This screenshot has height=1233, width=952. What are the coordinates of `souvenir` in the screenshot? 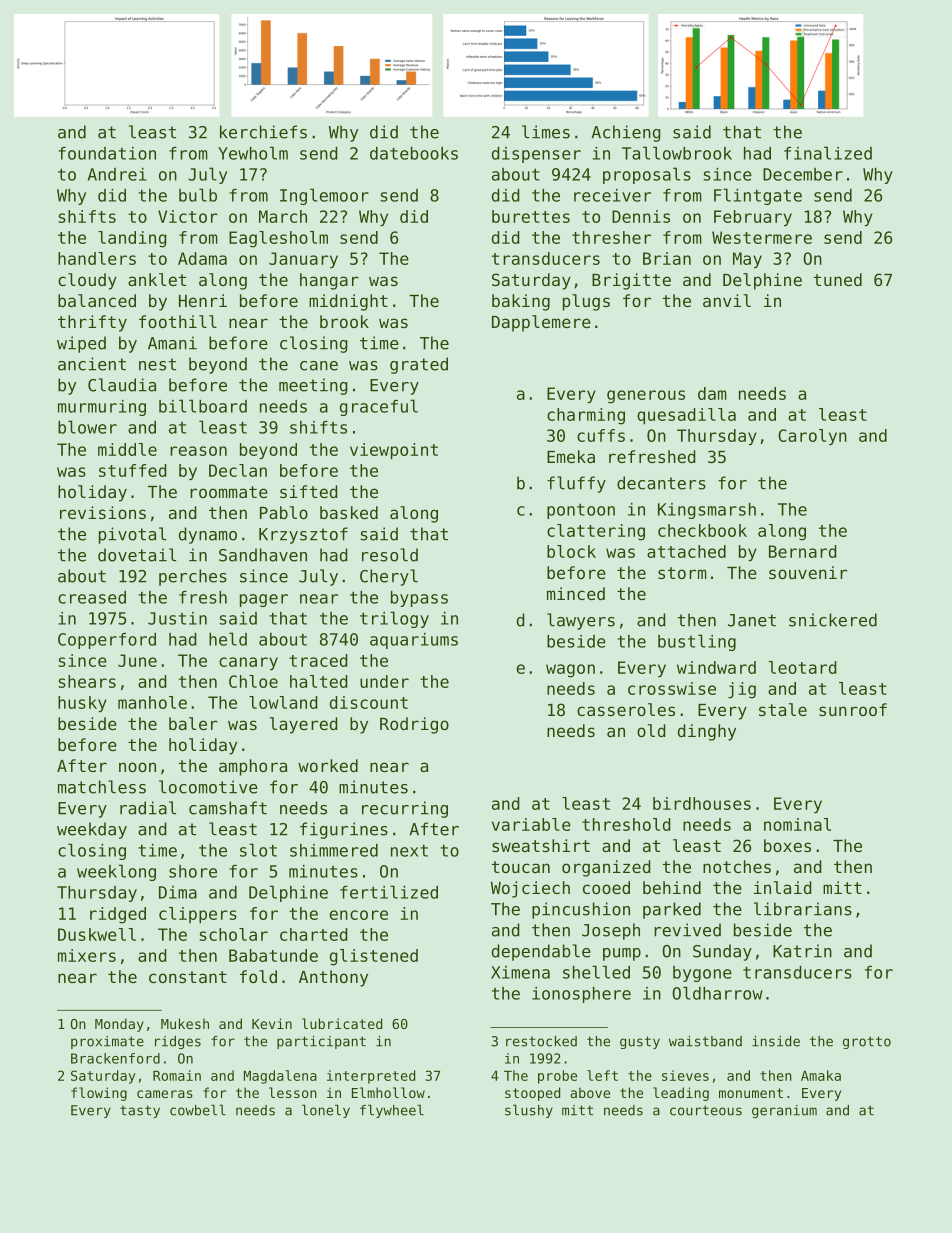 It's located at (808, 572).
